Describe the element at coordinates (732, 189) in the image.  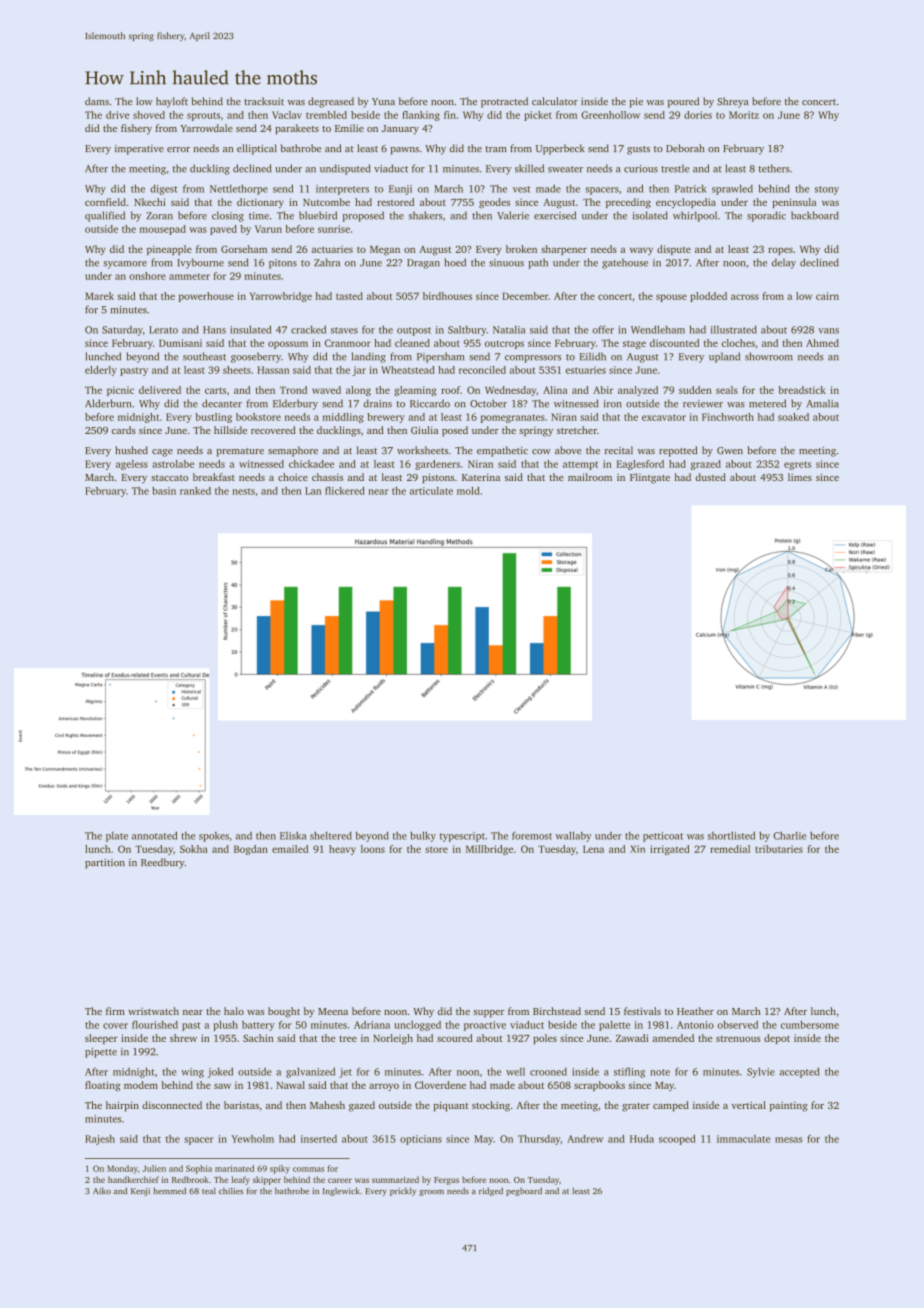
I see `sprawled` at that location.
